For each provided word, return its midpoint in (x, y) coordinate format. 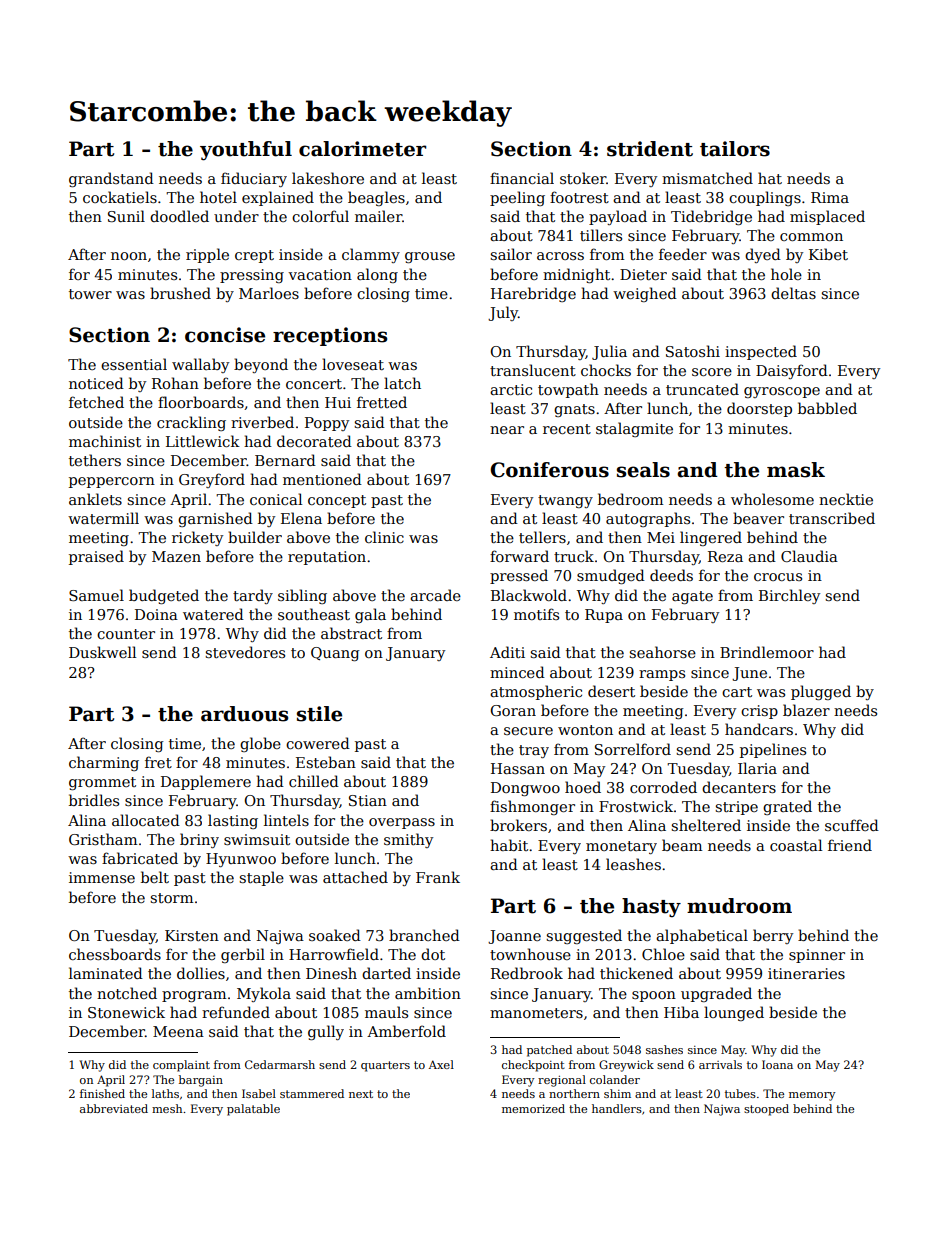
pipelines (773, 750)
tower (90, 294)
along (377, 275)
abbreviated (114, 1108)
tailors (735, 149)
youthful (246, 151)
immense (102, 877)
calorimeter (362, 149)
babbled (827, 408)
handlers (617, 1108)
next (361, 1094)
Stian (368, 800)
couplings (765, 198)
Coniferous (549, 470)
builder (255, 537)
